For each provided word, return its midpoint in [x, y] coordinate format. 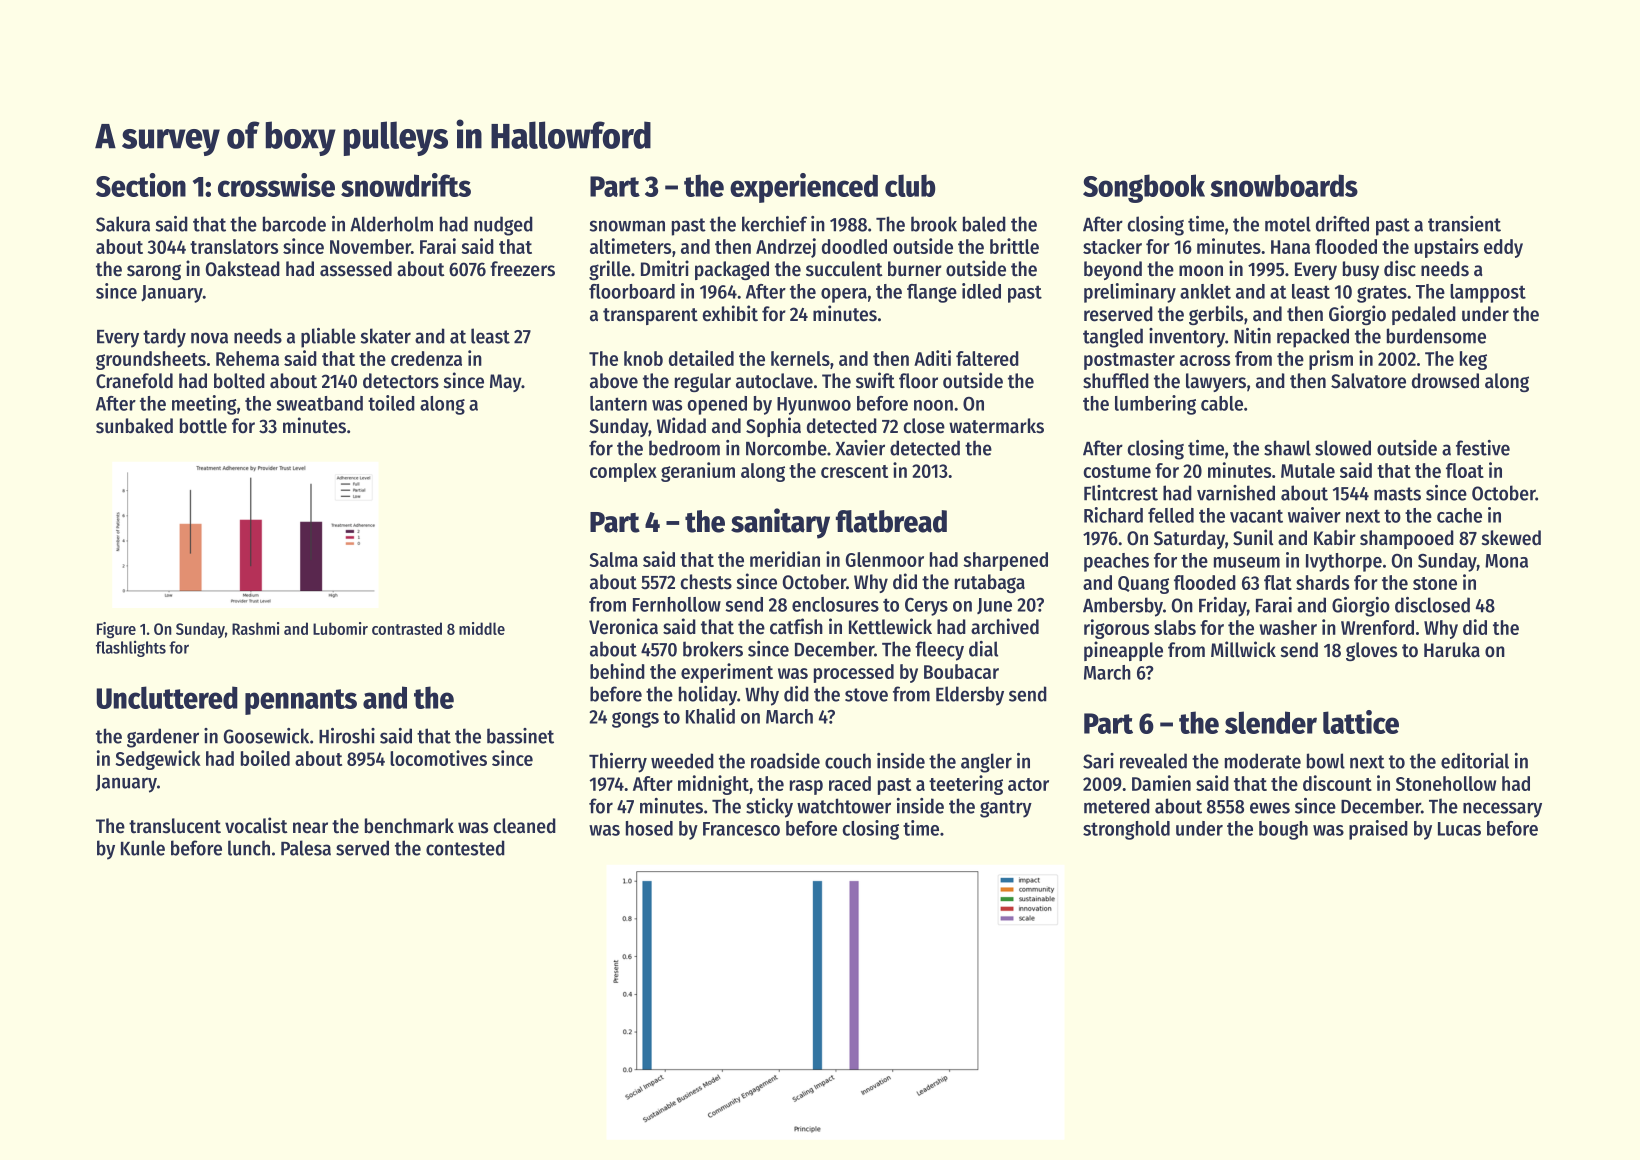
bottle [203, 426]
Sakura [123, 224]
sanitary [780, 523]
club [910, 185]
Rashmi [255, 628]
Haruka [1452, 650]
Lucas [1459, 829]
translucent [175, 826]
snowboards [1284, 185]
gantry [1006, 809]
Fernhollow [677, 604]
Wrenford [1377, 627]
